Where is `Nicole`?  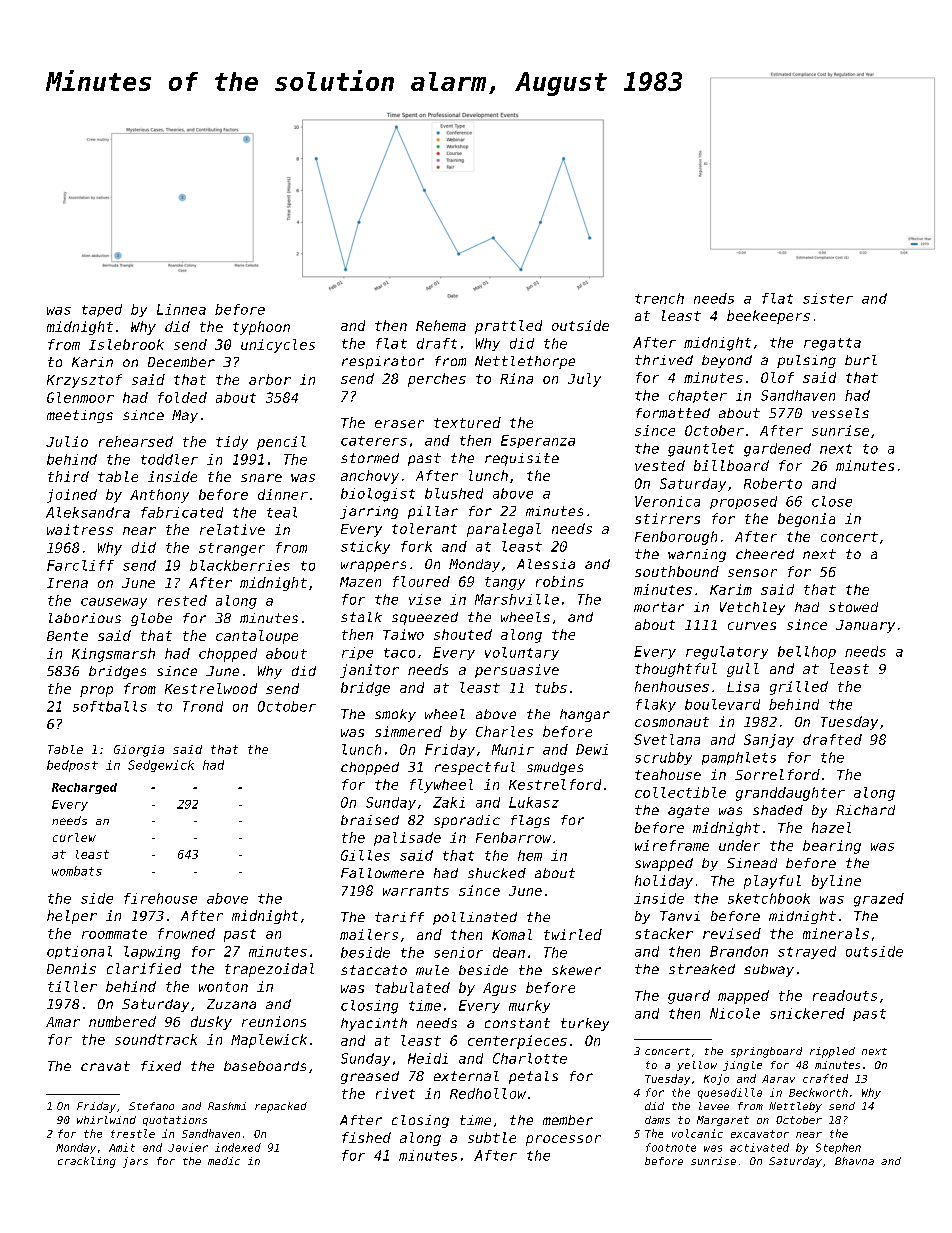 Nicole is located at coordinates (735, 1013).
